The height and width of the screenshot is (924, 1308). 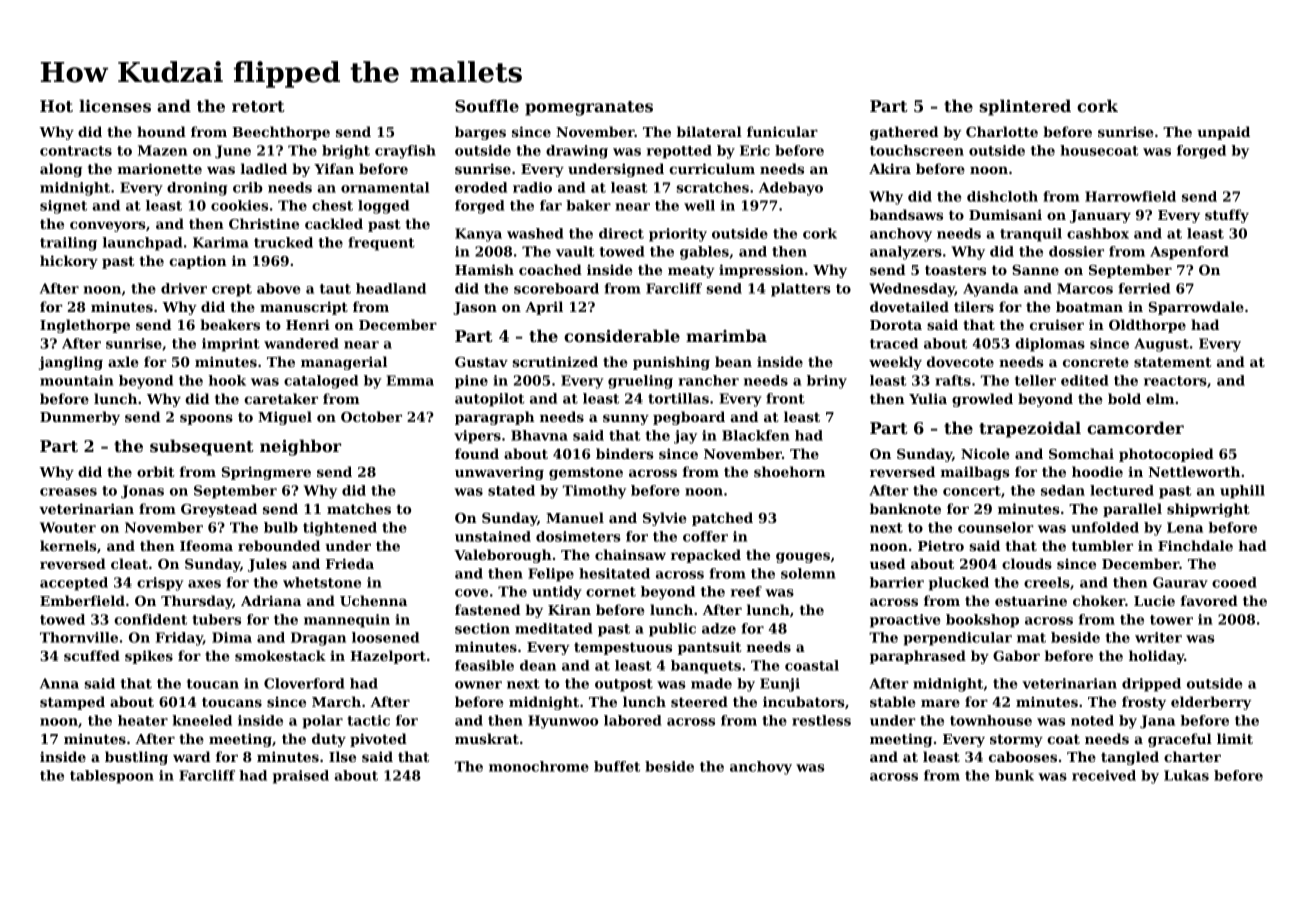 What do you see at coordinates (487, 105) in the screenshot?
I see `Souffle` at bounding box center [487, 105].
